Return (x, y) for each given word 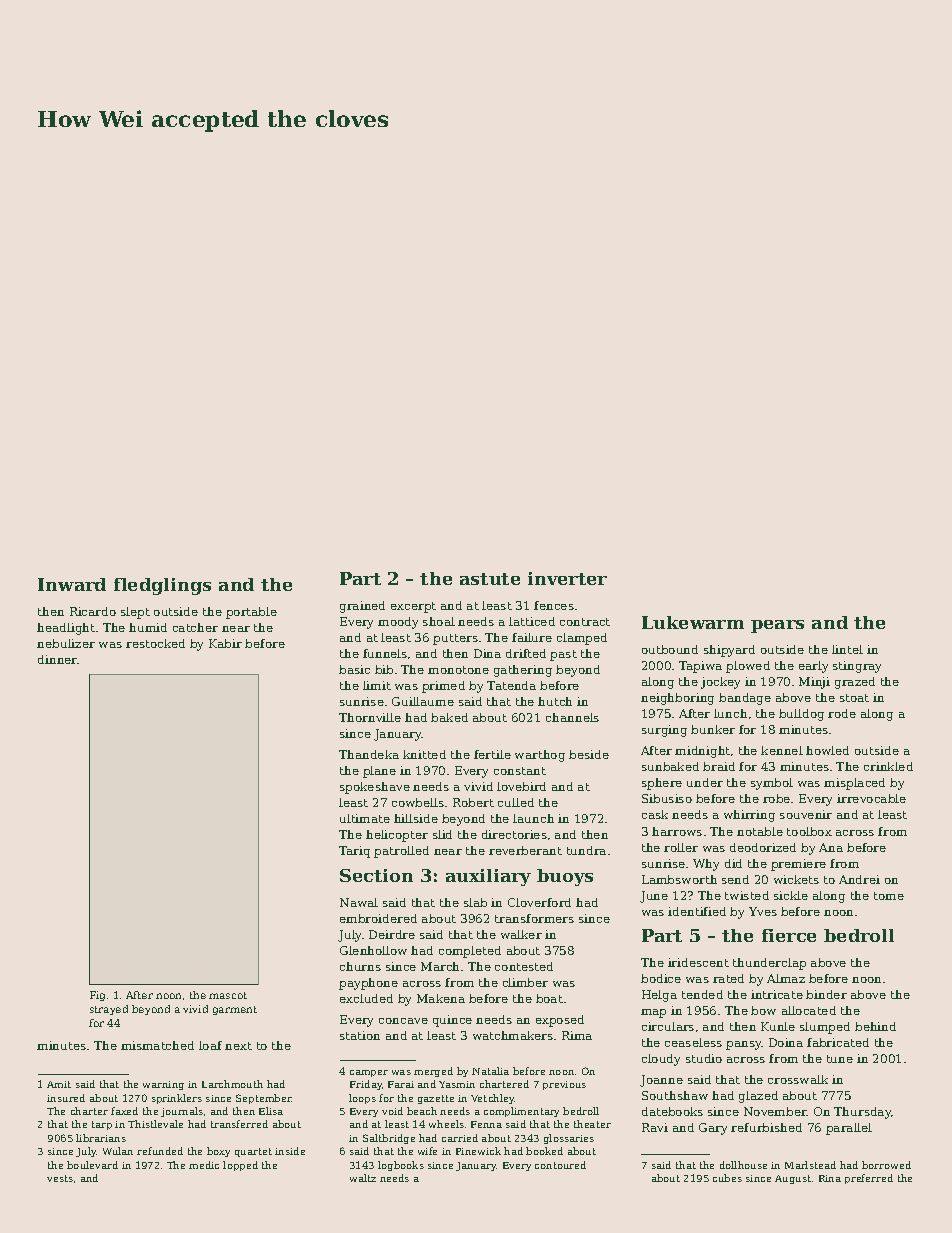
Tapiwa (700, 667)
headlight (66, 629)
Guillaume (423, 701)
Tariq (354, 852)
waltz (363, 1178)
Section (376, 875)
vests (60, 1178)
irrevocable (871, 798)
